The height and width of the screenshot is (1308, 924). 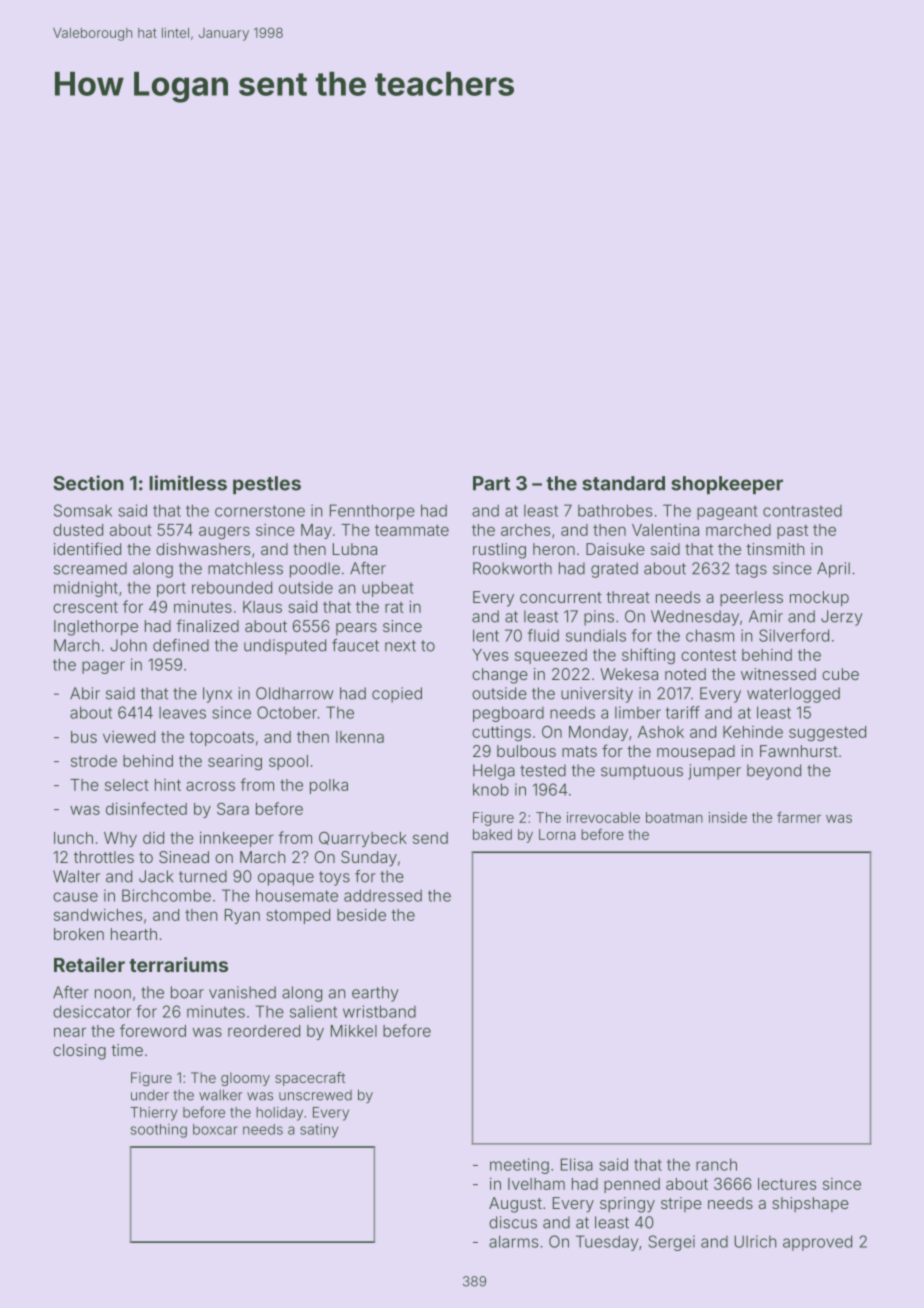 I want to click on chasm, so click(x=710, y=635).
